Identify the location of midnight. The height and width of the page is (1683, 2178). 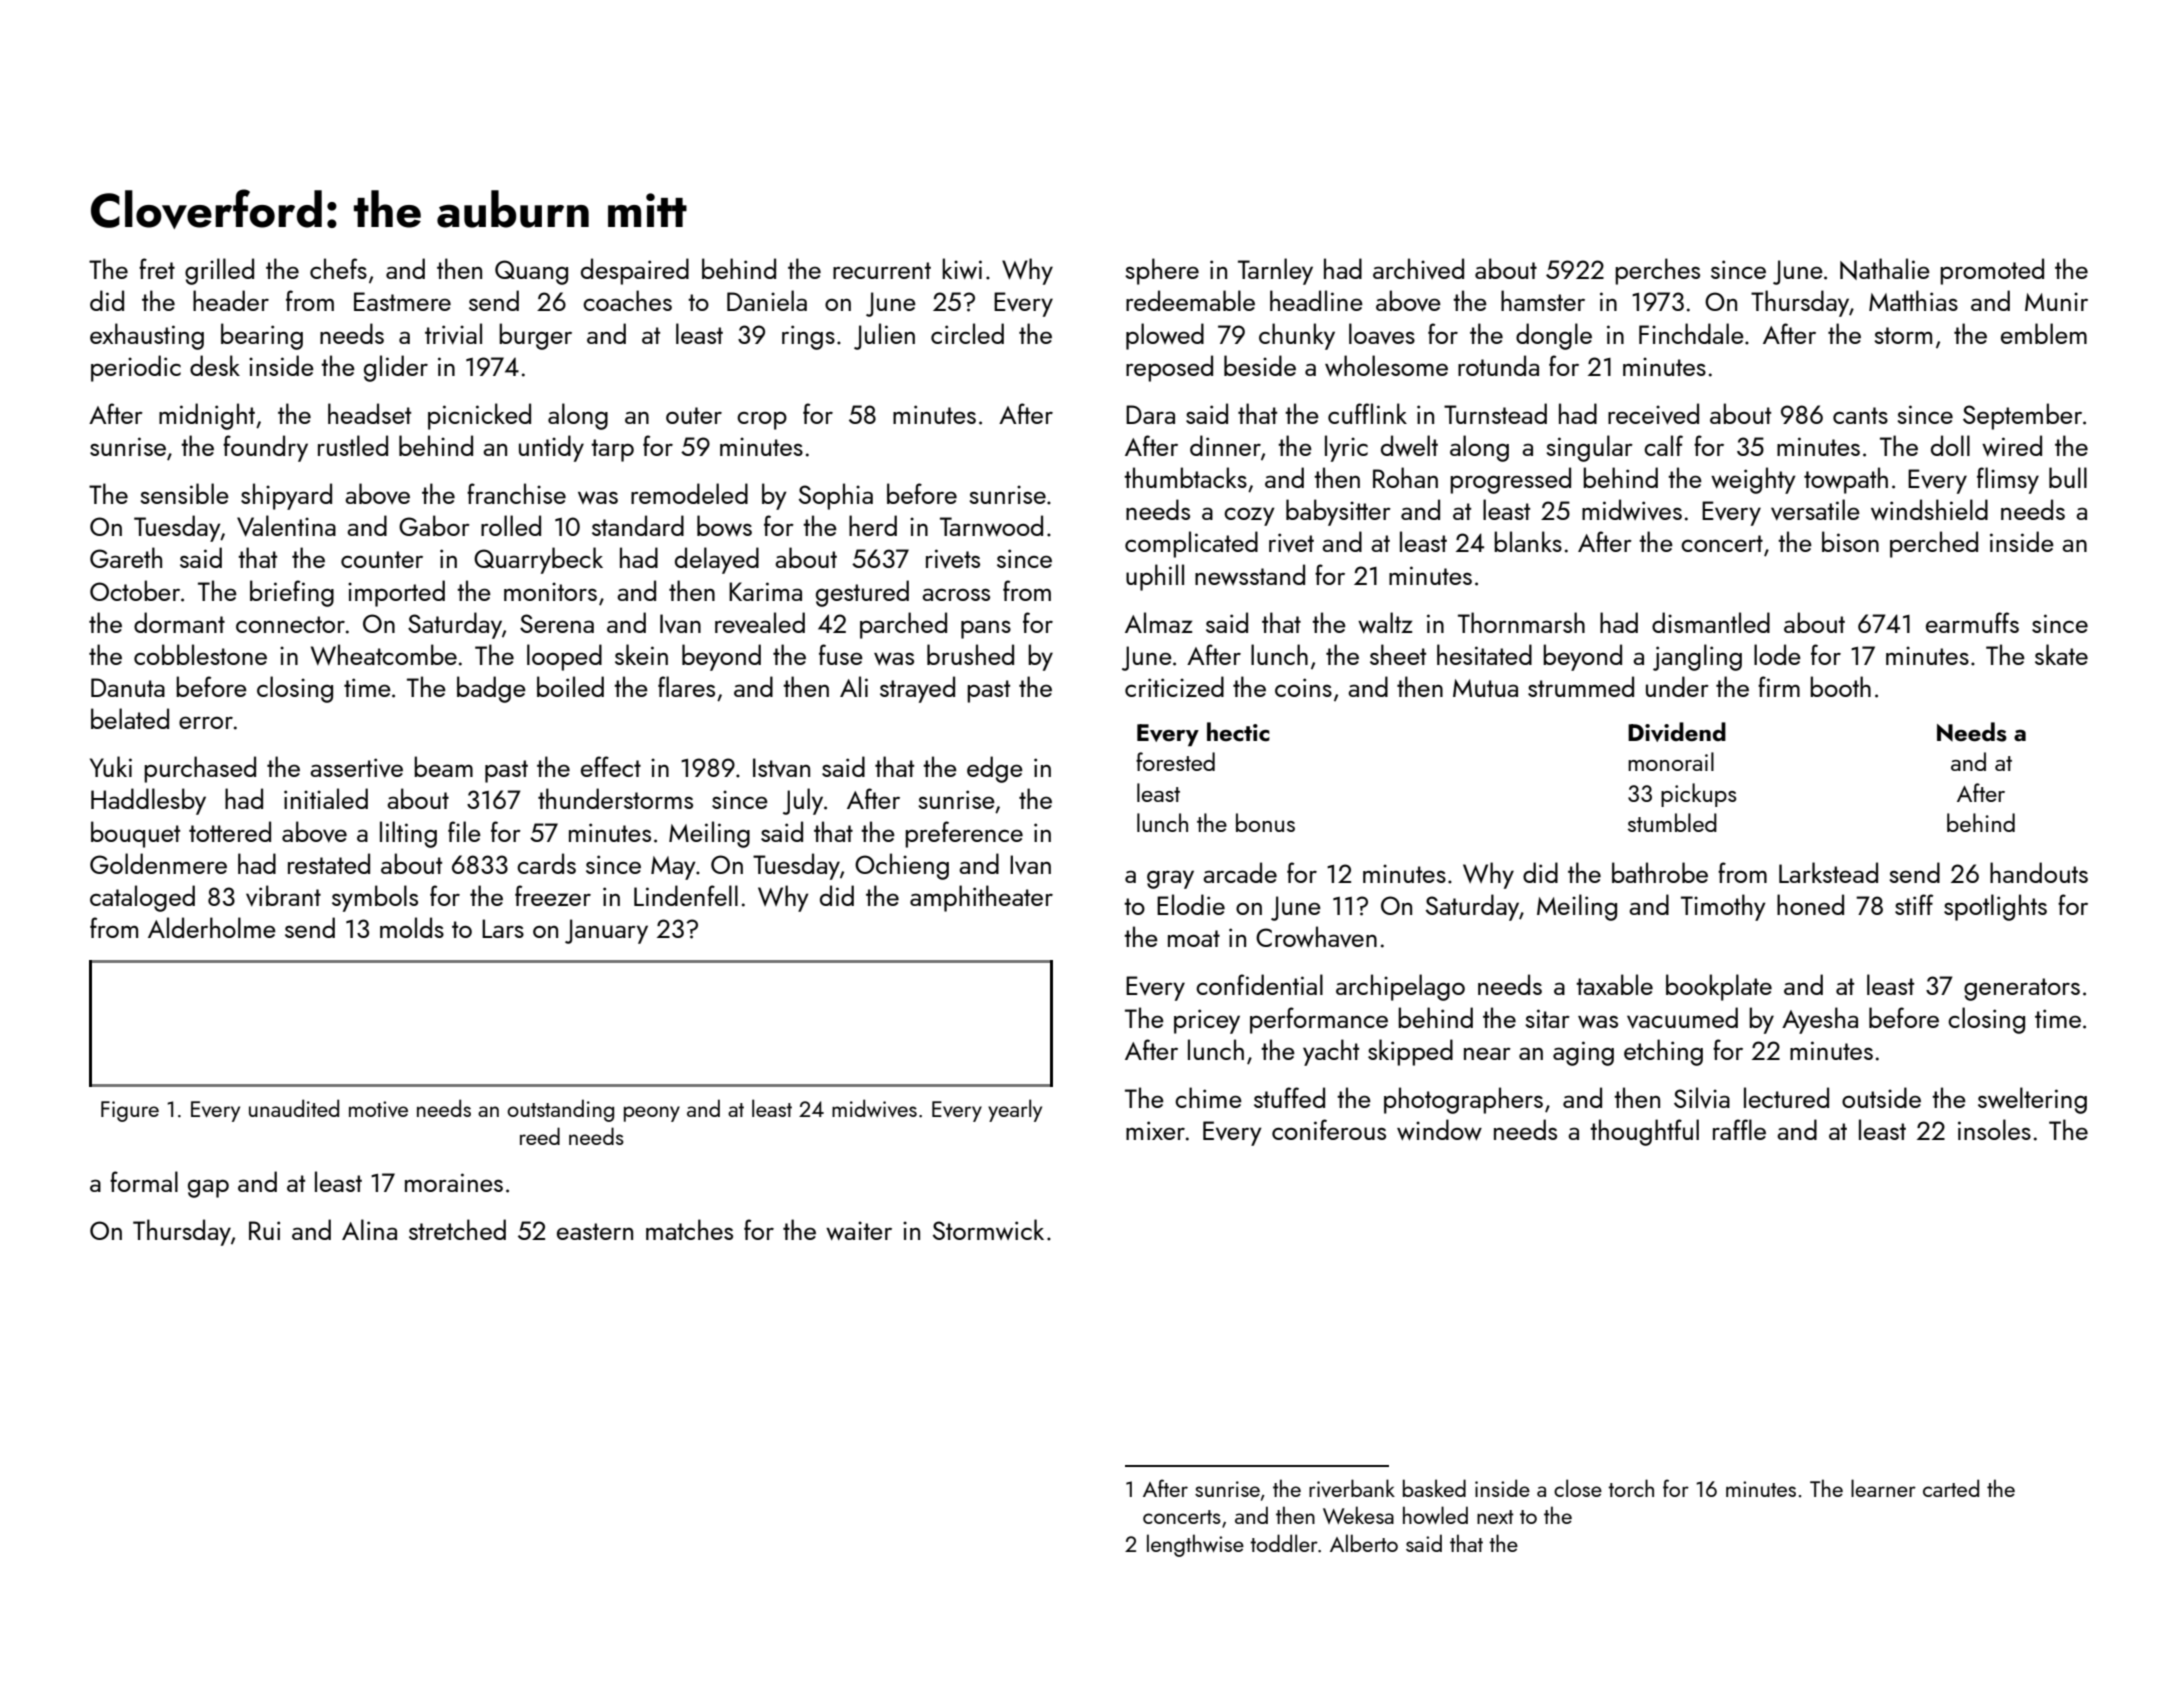
(207, 416).
